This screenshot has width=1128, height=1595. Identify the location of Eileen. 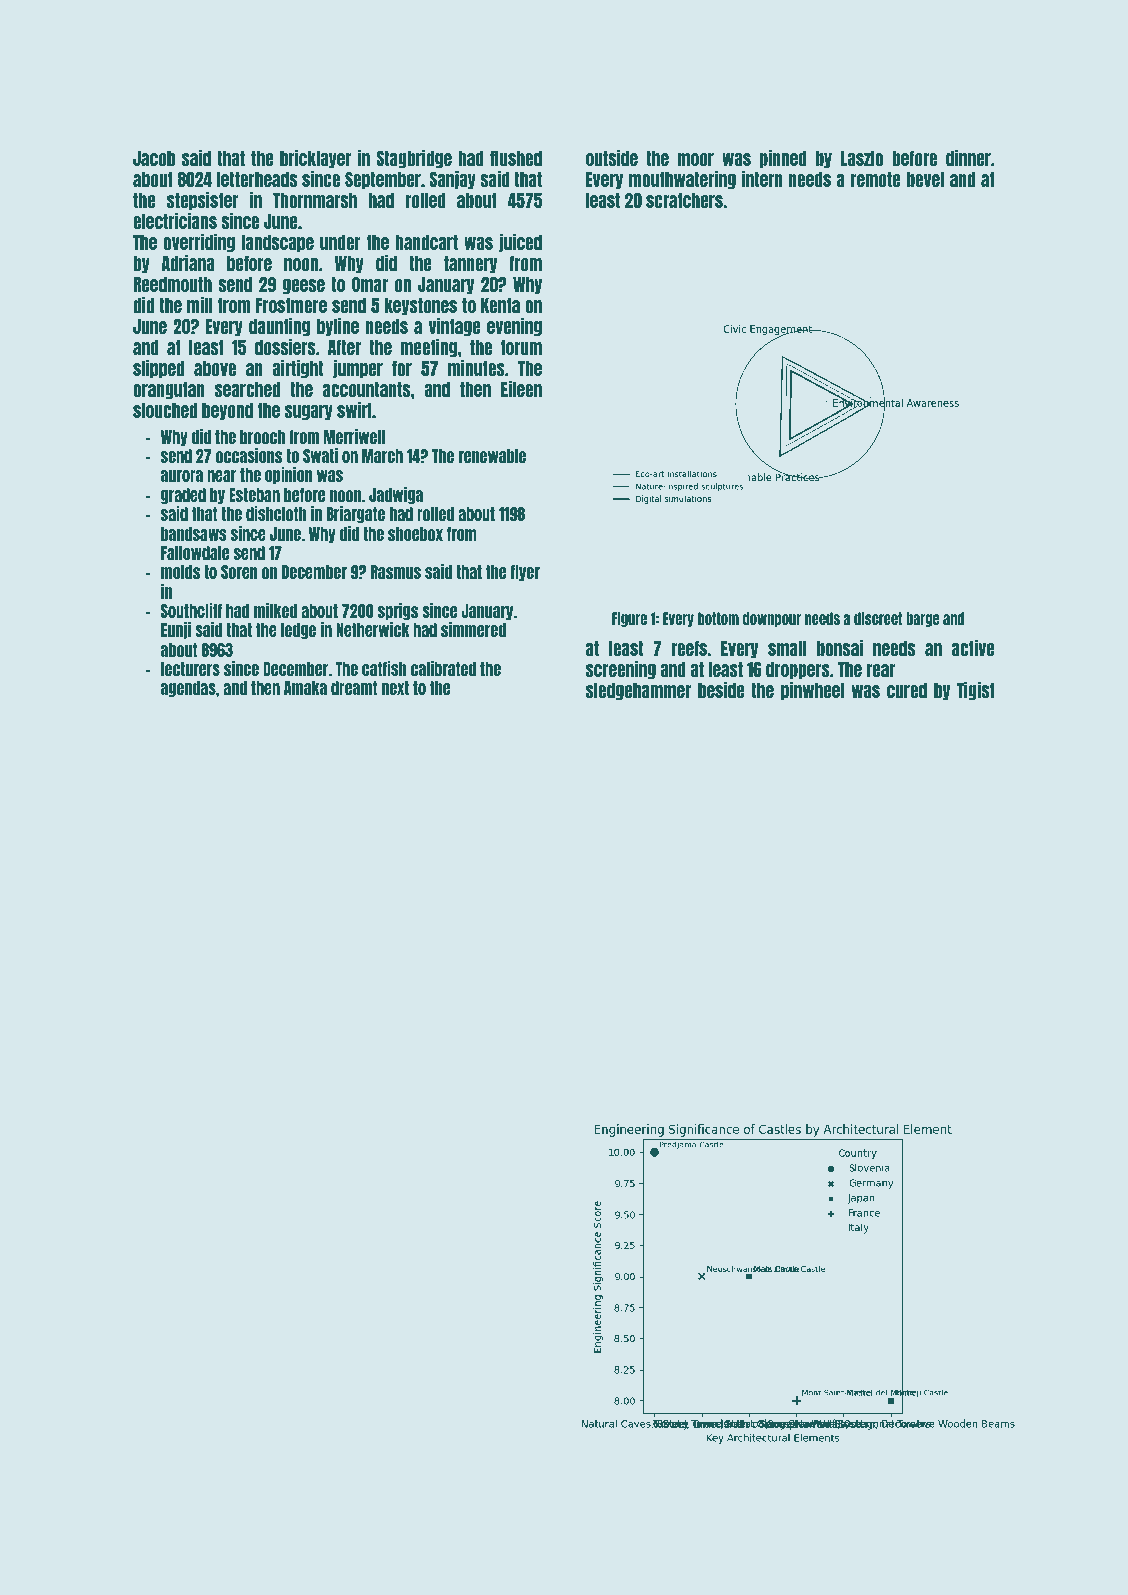
(521, 389).
